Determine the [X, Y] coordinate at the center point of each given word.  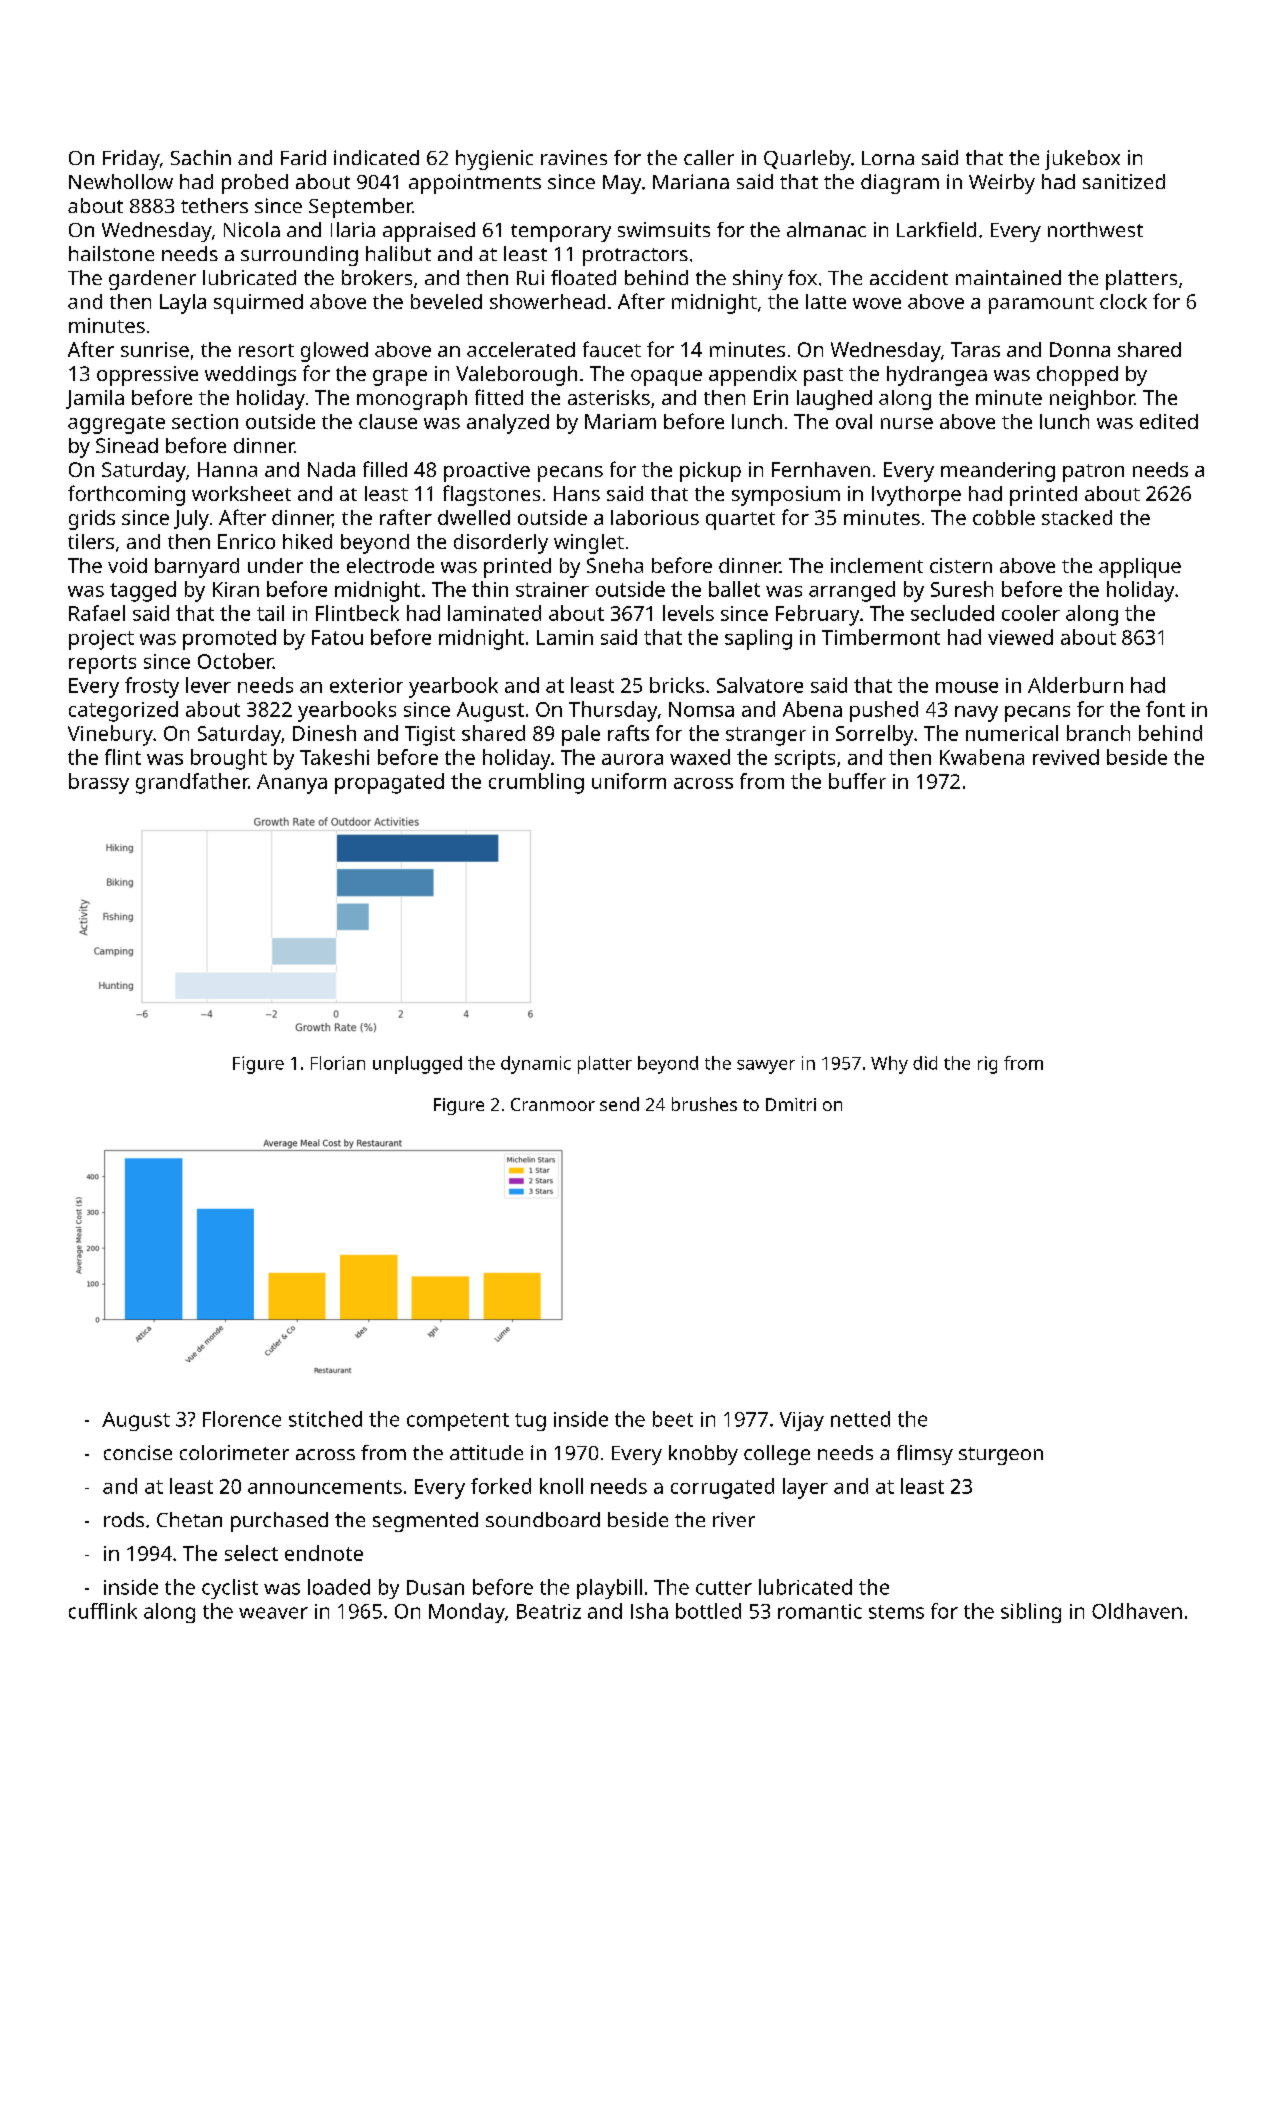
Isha [649, 1611]
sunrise [155, 349]
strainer [552, 589]
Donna [1080, 349]
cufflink [103, 1611]
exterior [366, 685]
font [1165, 709]
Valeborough [516, 376]
